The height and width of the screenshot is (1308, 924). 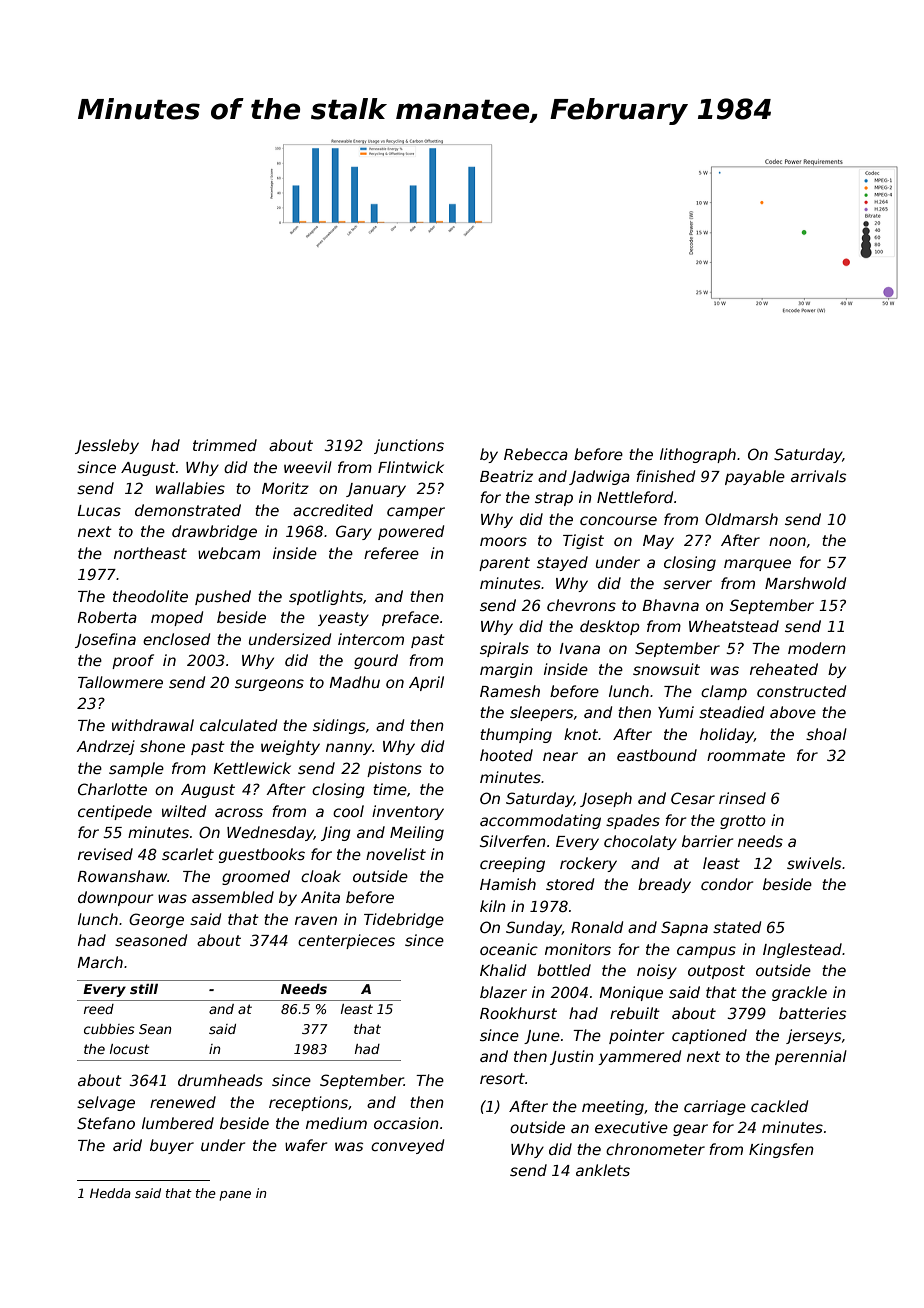 What do you see at coordinates (233, 897) in the screenshot?
I see `assembled` at bounding box center [233, 897].
